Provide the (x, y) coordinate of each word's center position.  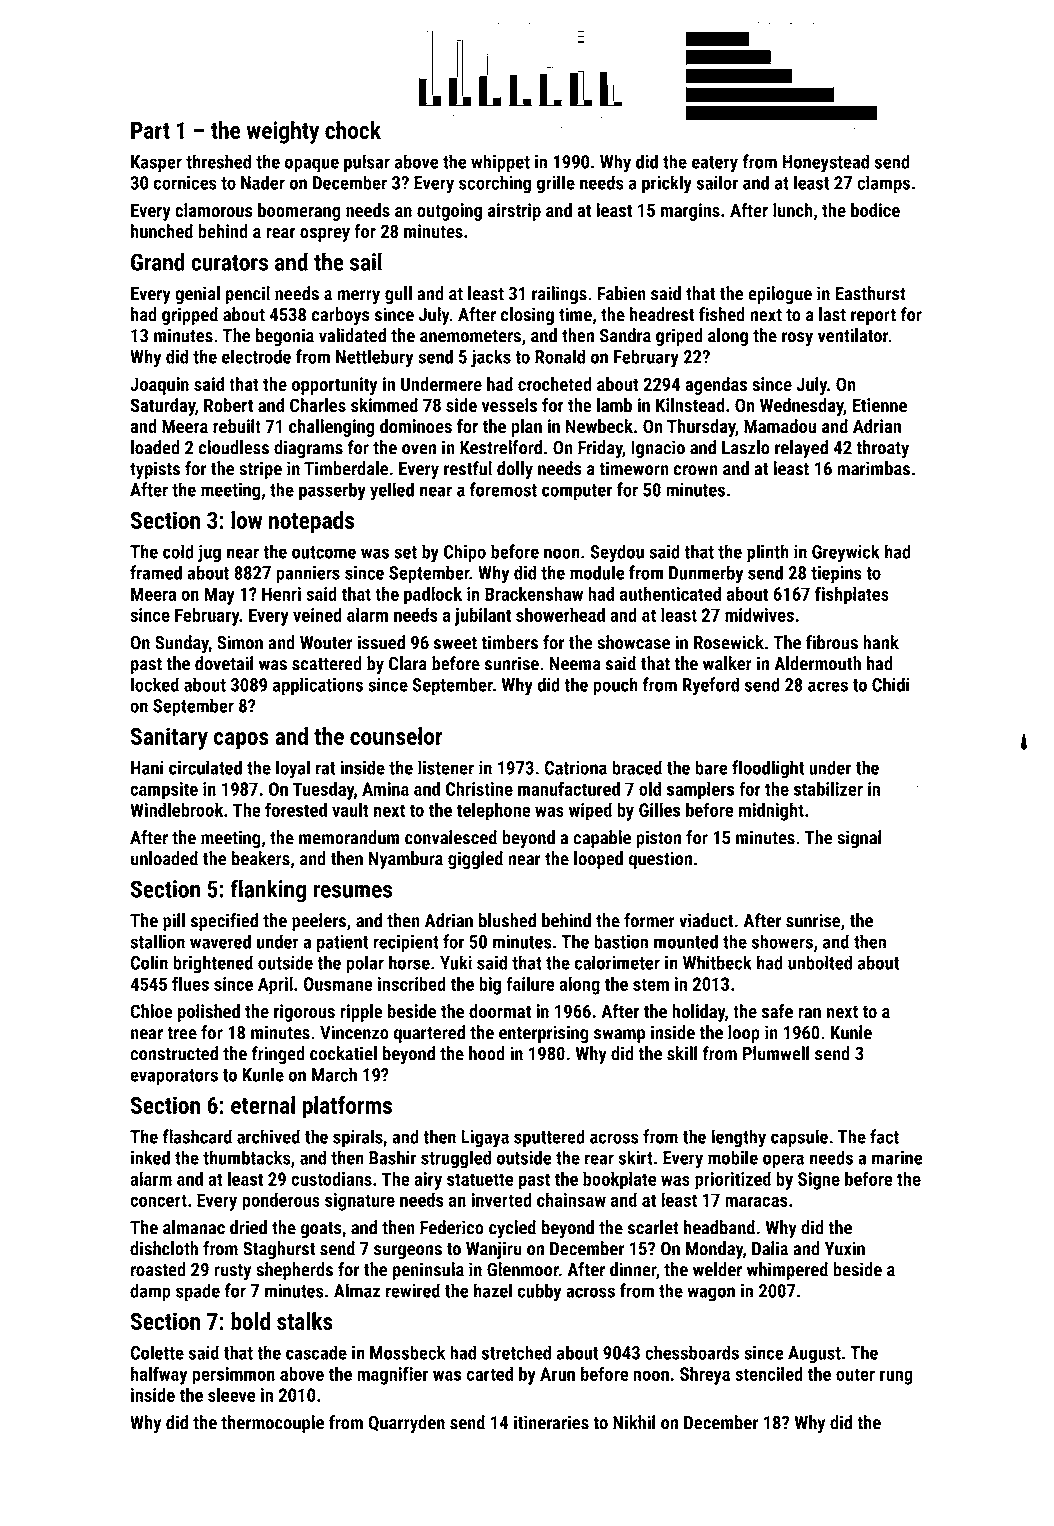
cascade (316, 1352)
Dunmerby (706, 574)
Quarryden (406, 1424)
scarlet (653, 1227)
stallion (157, 941)
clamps (883, 184)
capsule (799, 1138)
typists (155, 470)
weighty (283, 132)
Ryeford (711, 686)
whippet (500, 163)
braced (637, 767)
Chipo (465, 553)
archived (268, 1136)
